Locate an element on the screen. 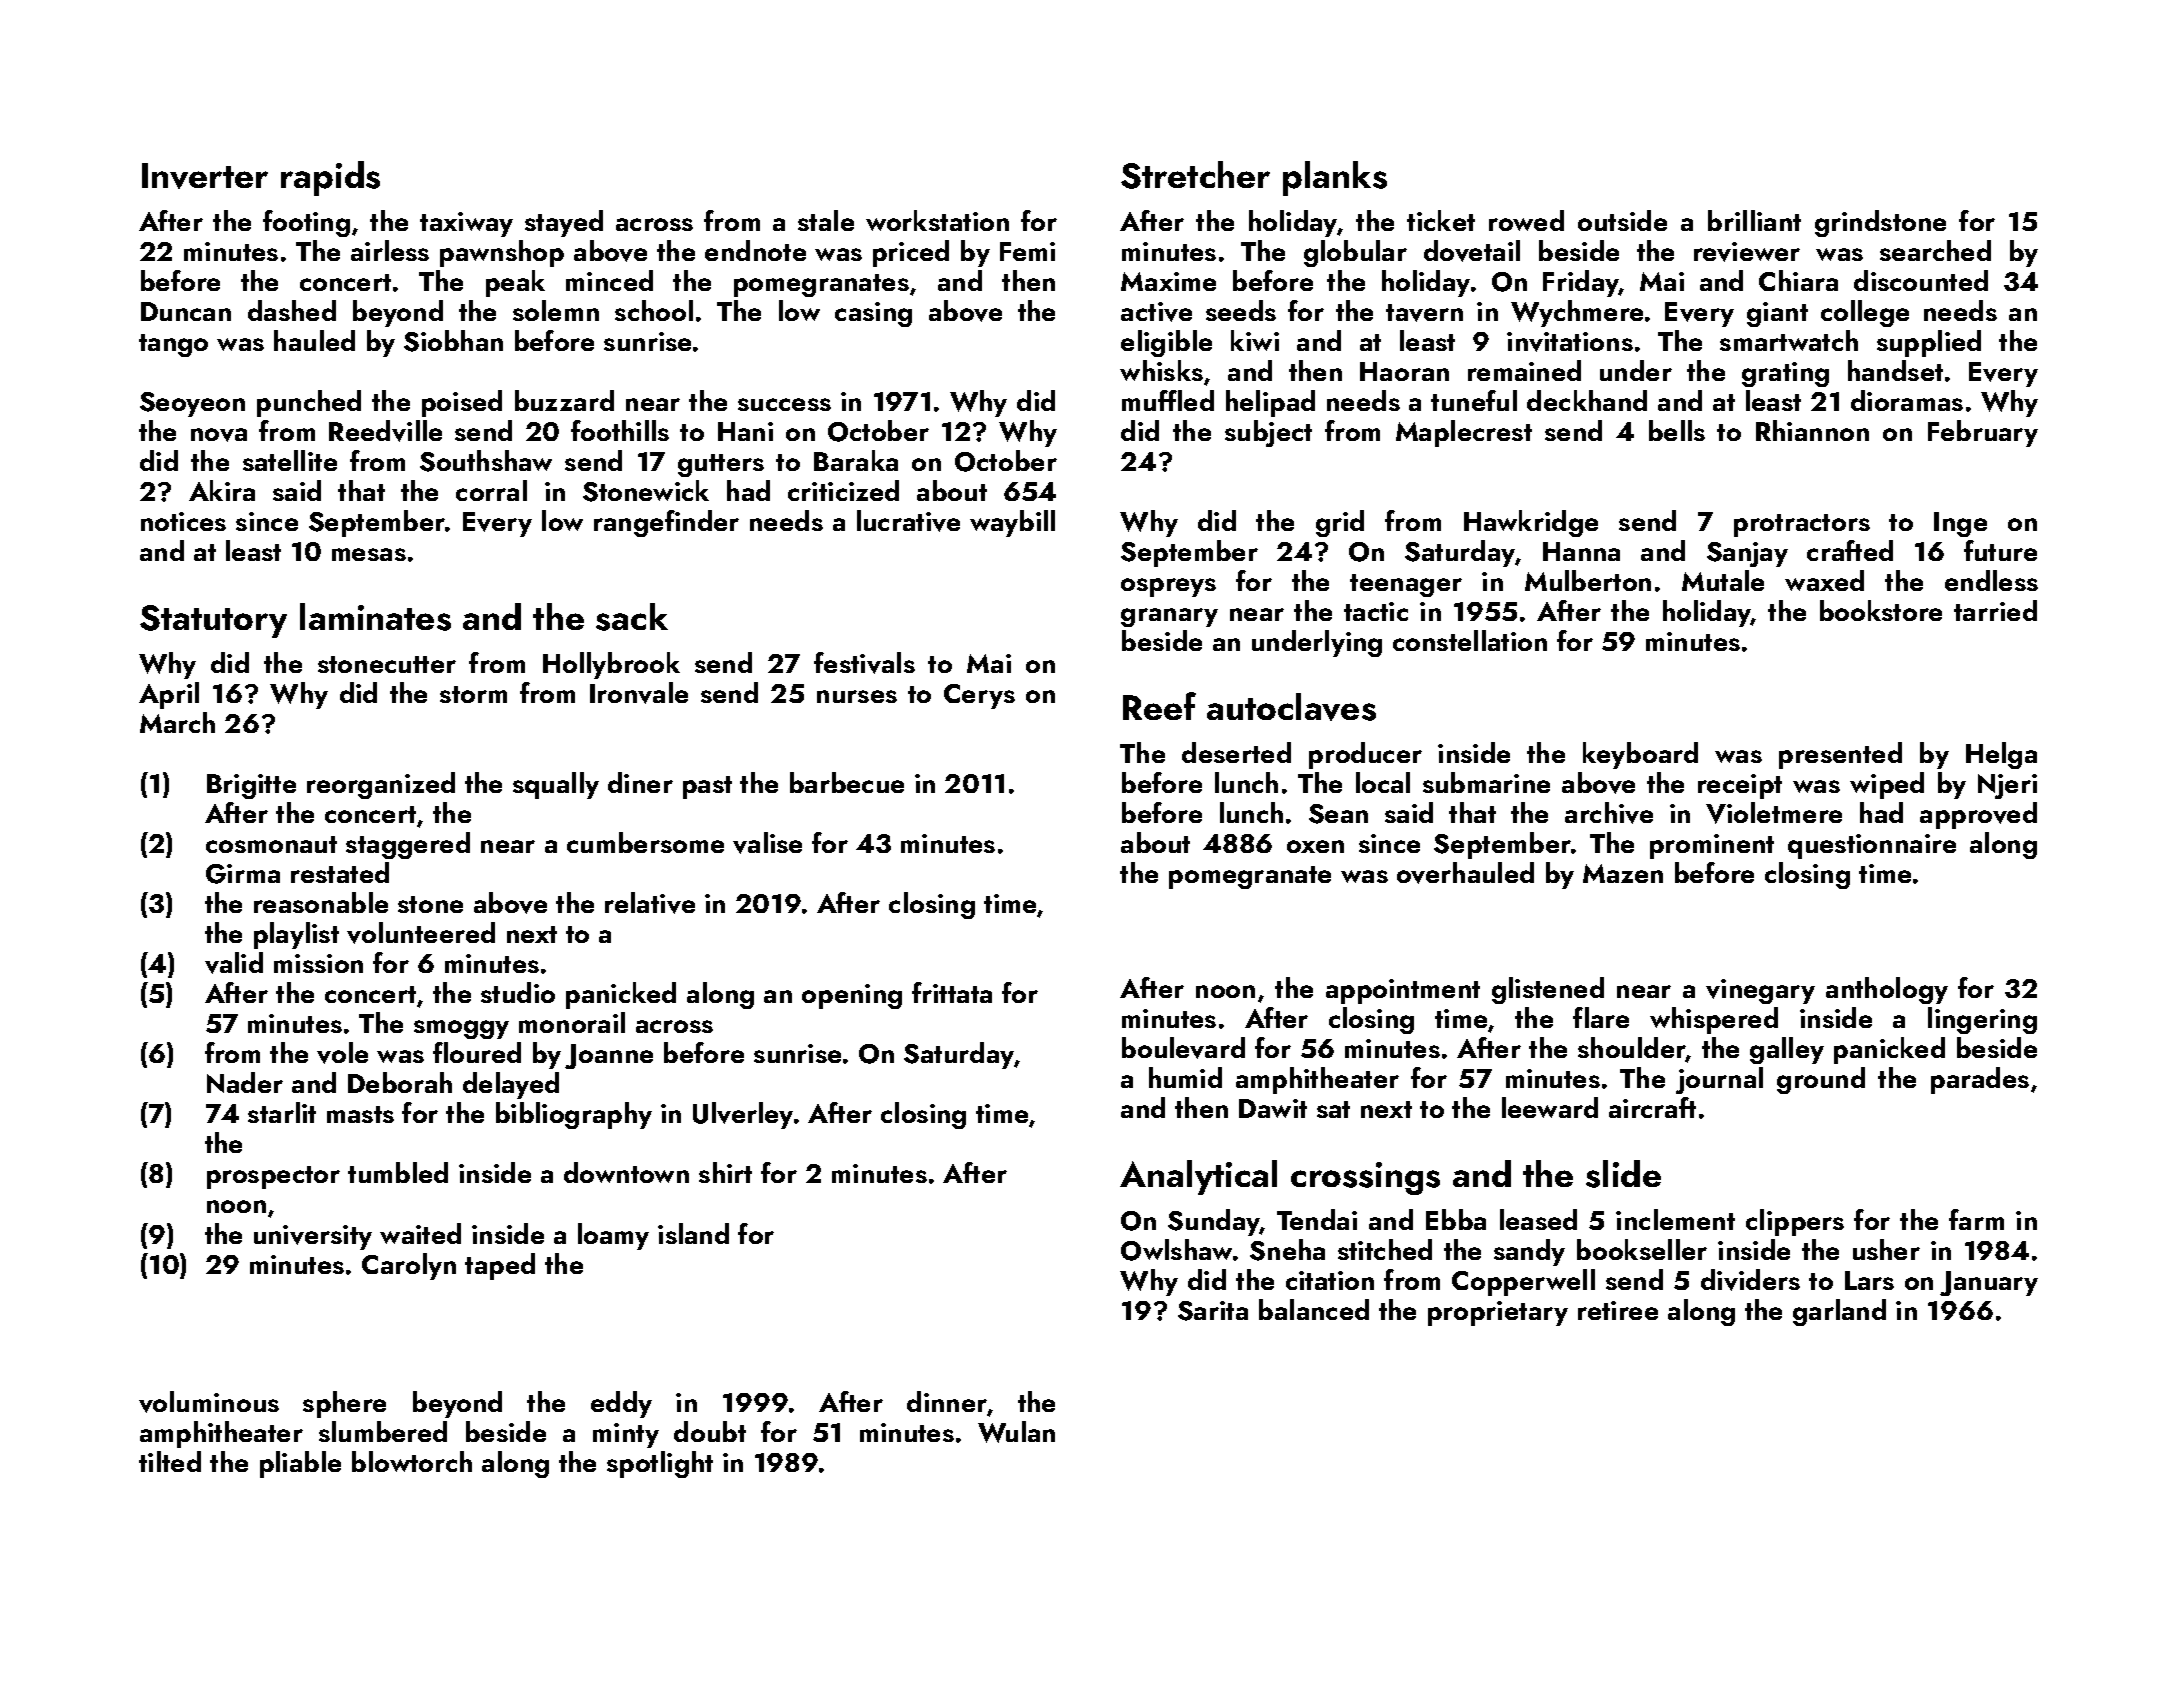 The height and width of the screenshot is (1683, 2178). Chiara is located at coordinates (1798, 280).
